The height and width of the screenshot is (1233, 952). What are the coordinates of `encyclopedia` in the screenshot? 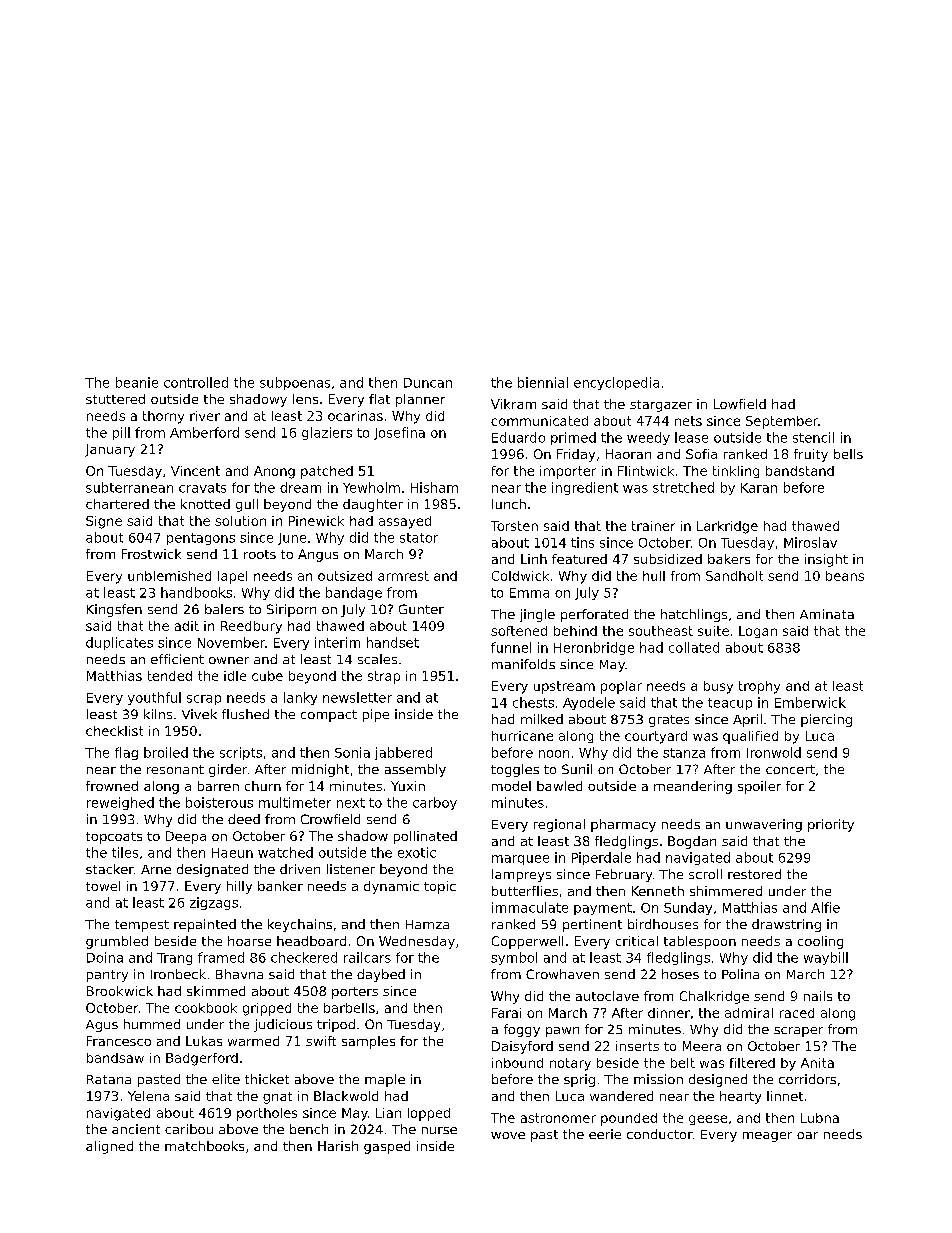 It's located at (616, 383).
